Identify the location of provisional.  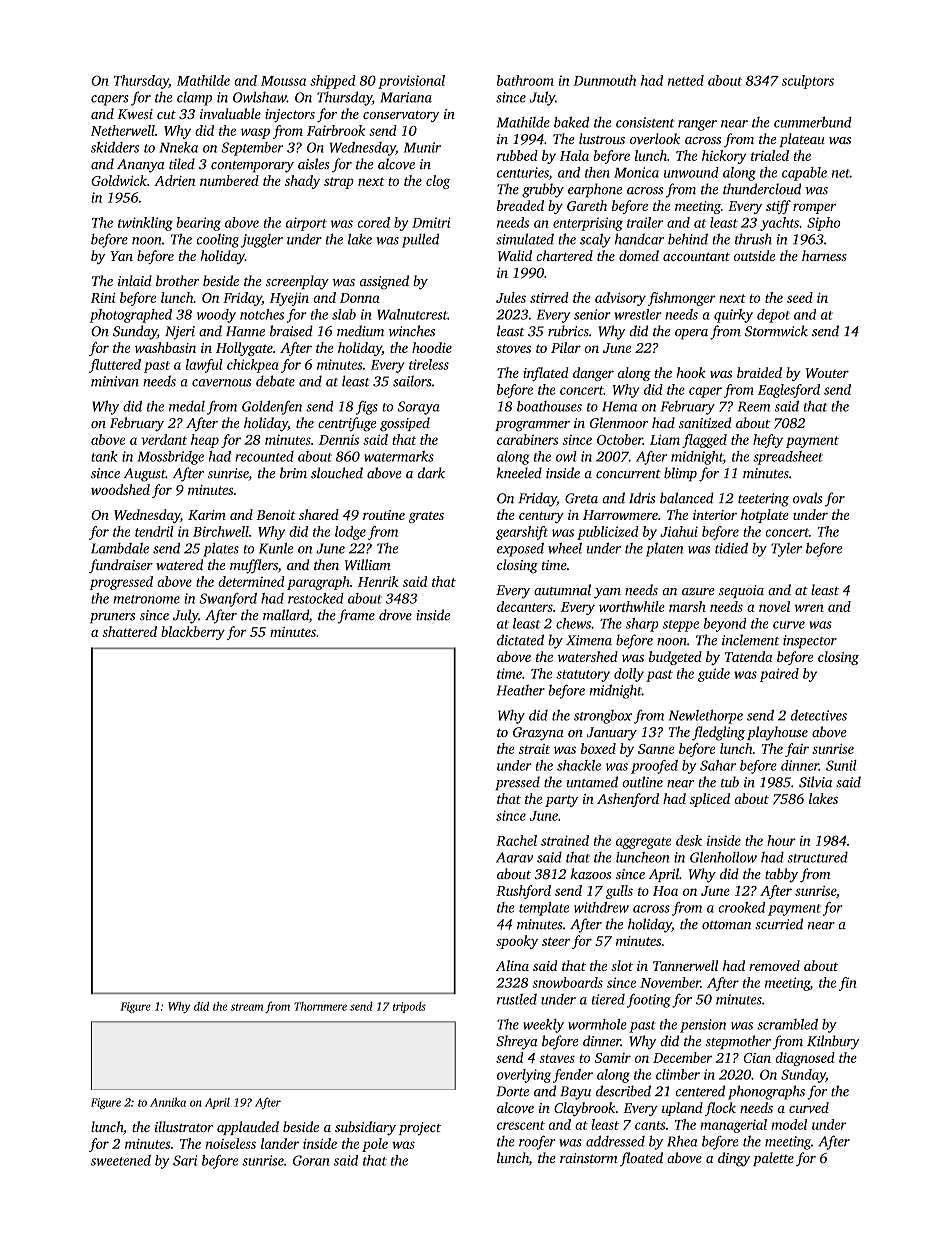
(411, 82).
